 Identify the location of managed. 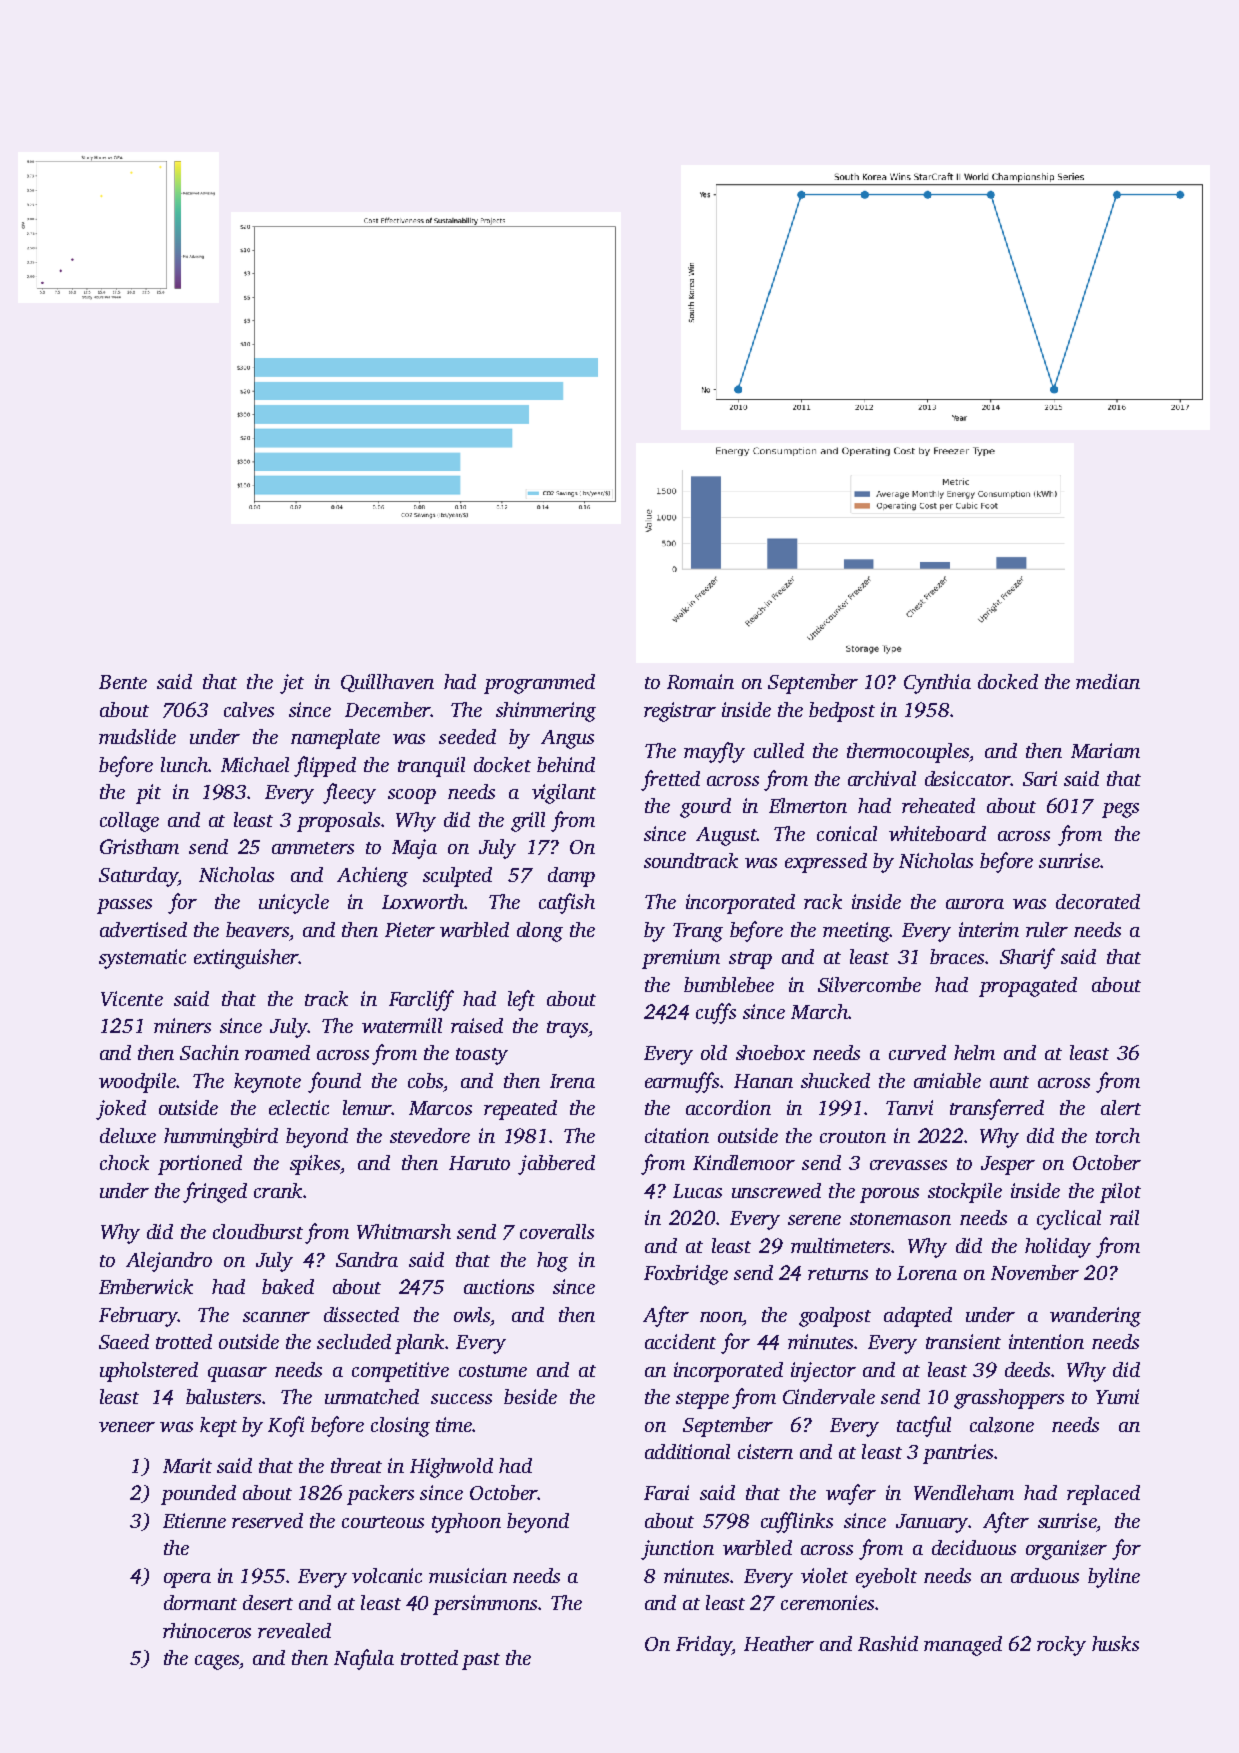
(963, 1646).
